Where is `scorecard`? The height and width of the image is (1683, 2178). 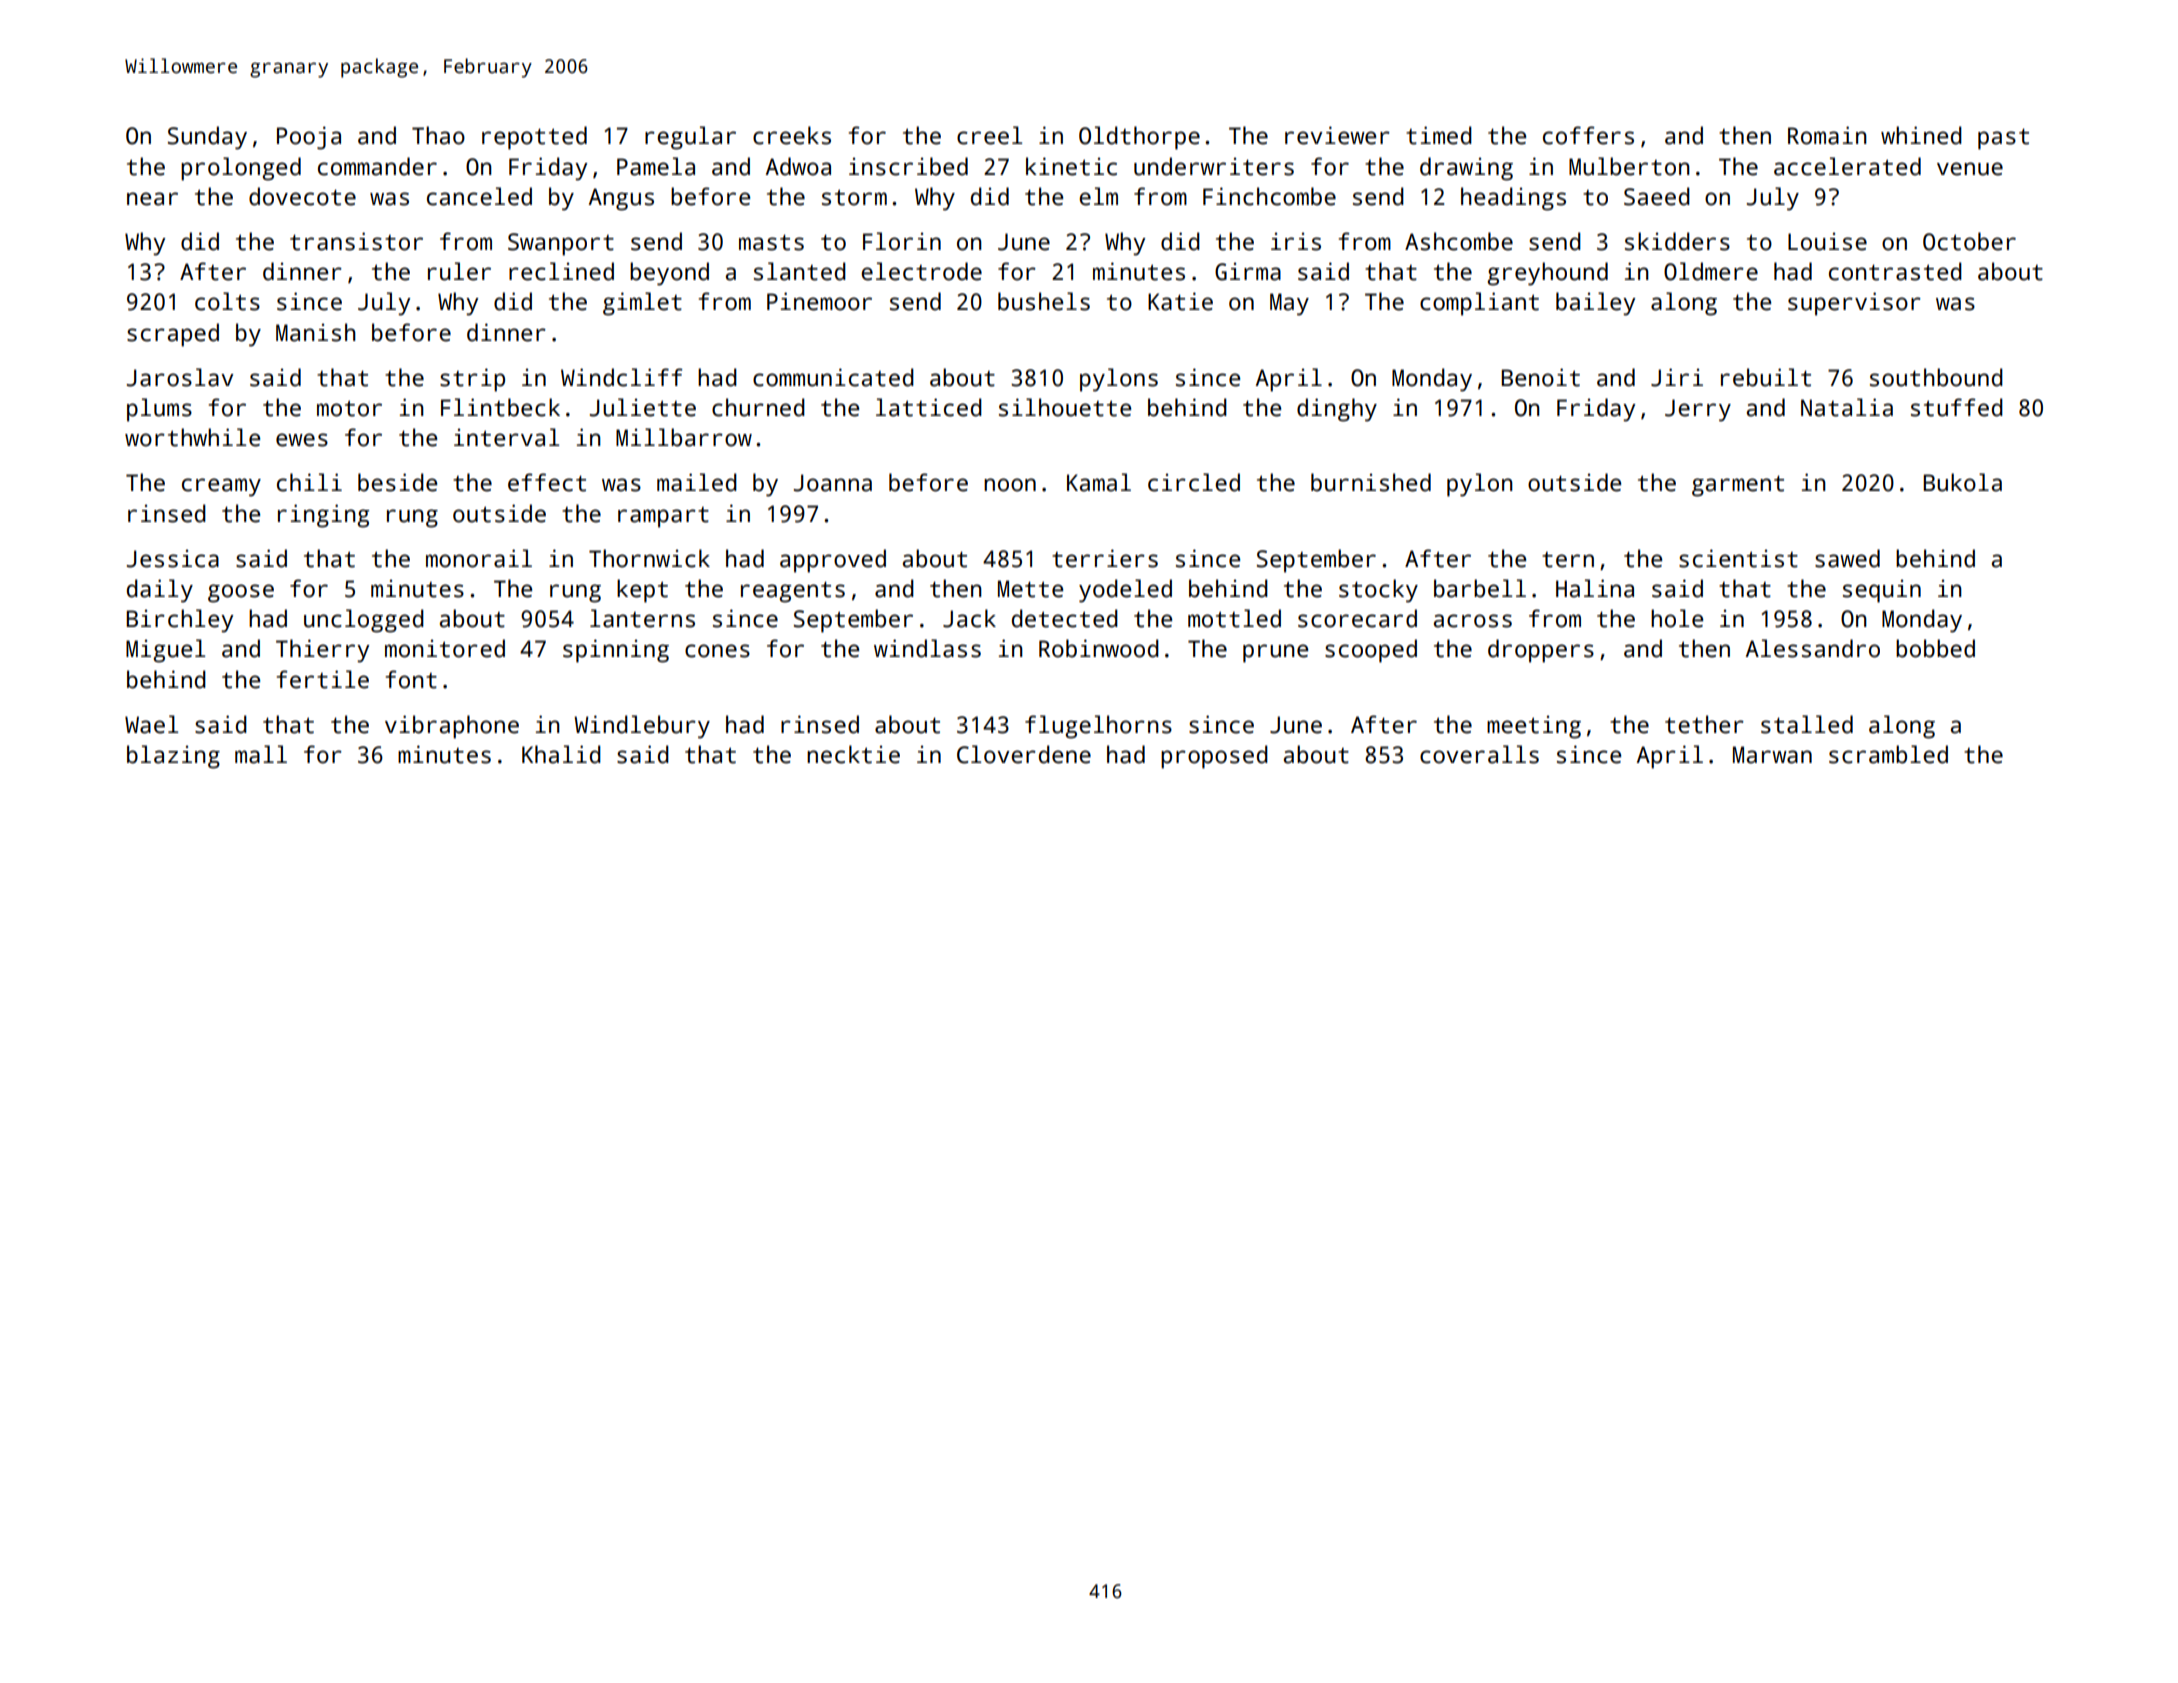 scorecard is located at coordinates (1357, 618).
